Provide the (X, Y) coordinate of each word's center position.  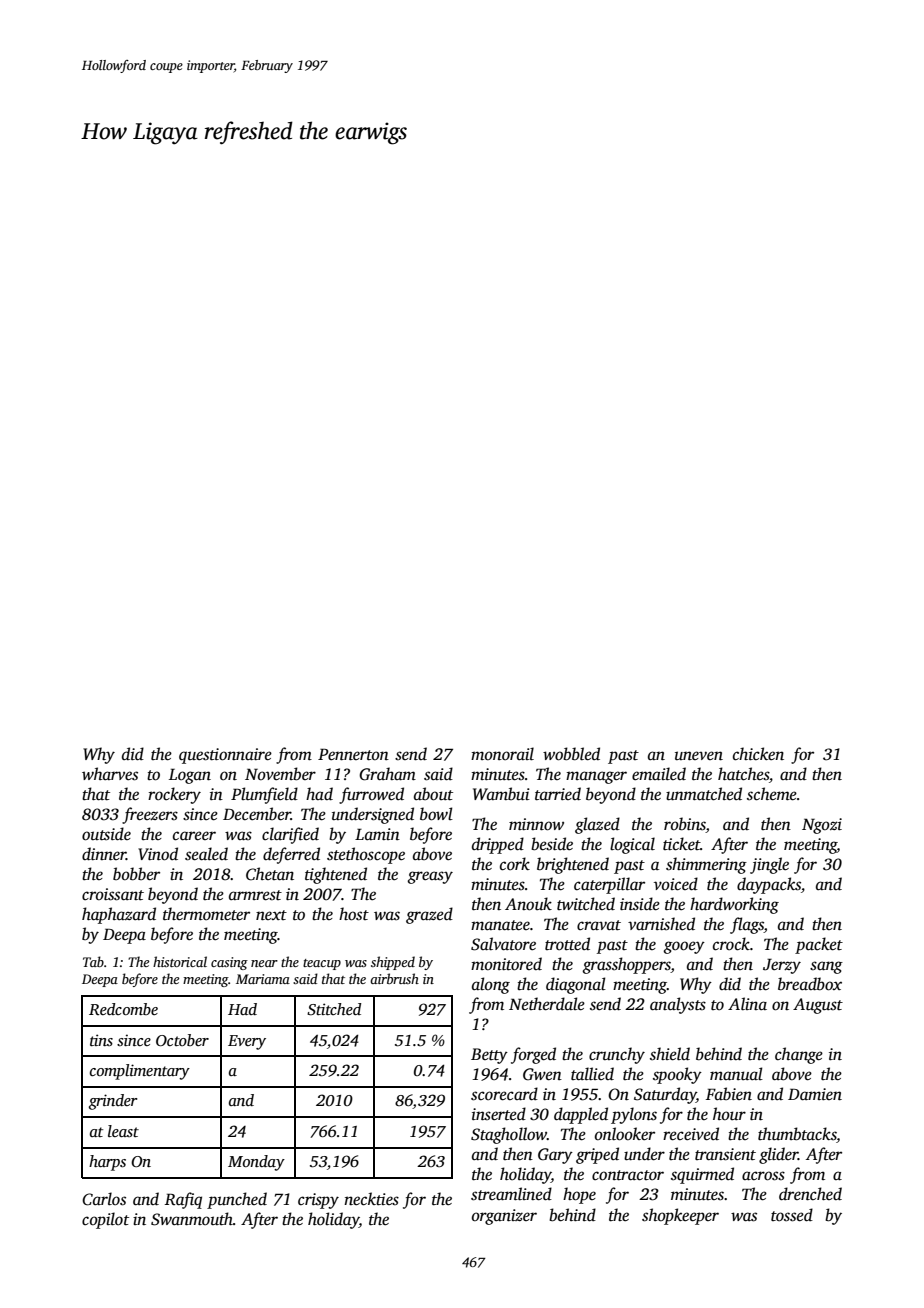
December (257, 814)
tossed (792, 1215)
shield (670, 1054)
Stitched (334, 1009)
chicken (758, 754)
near (264, 963)
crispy (318, 1201)
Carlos (104, 1199)
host (354, 914)
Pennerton (353, 754)
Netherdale (547, 1004)
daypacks (769, 885)
